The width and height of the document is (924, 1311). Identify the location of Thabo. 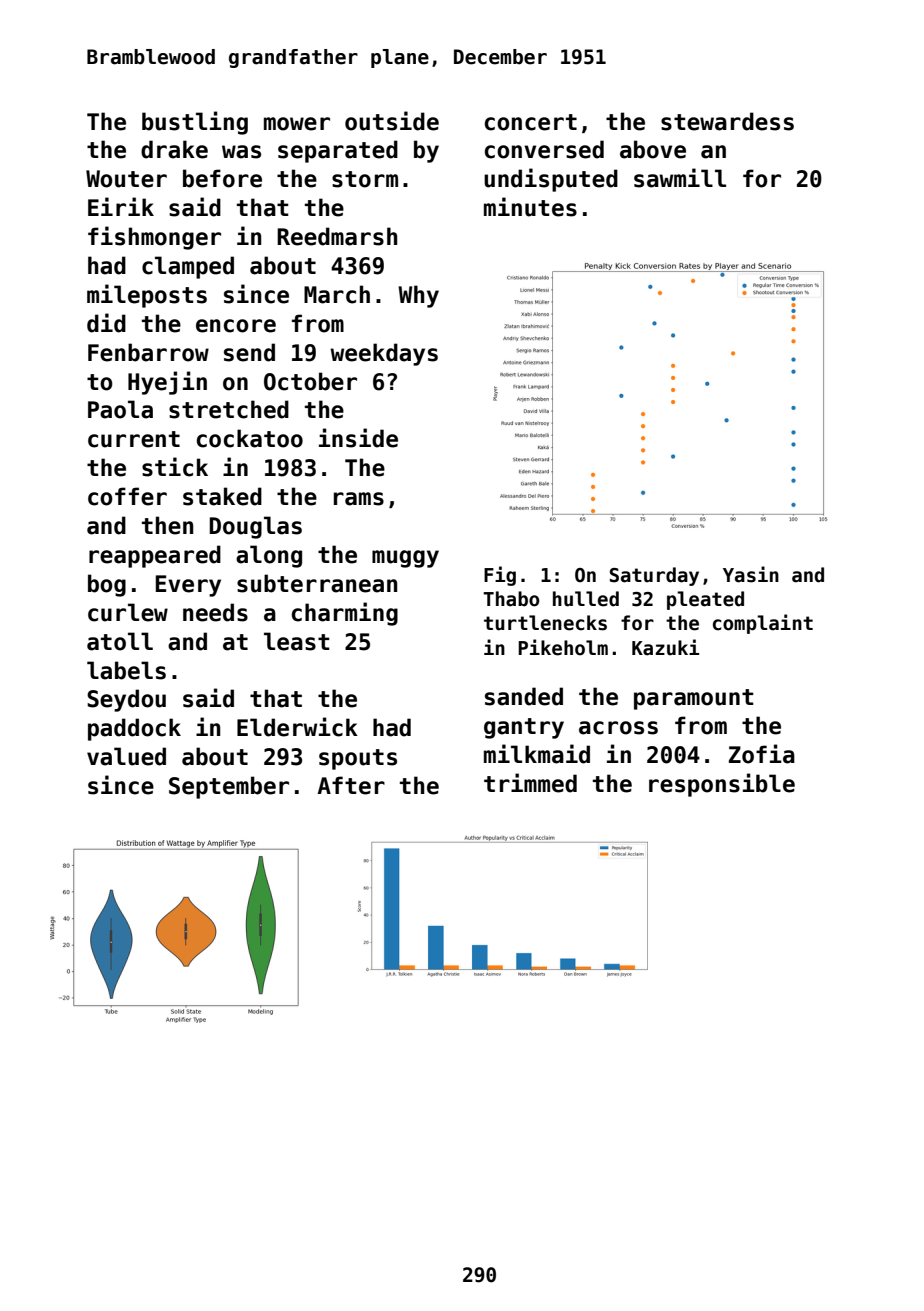
(511, 599).
